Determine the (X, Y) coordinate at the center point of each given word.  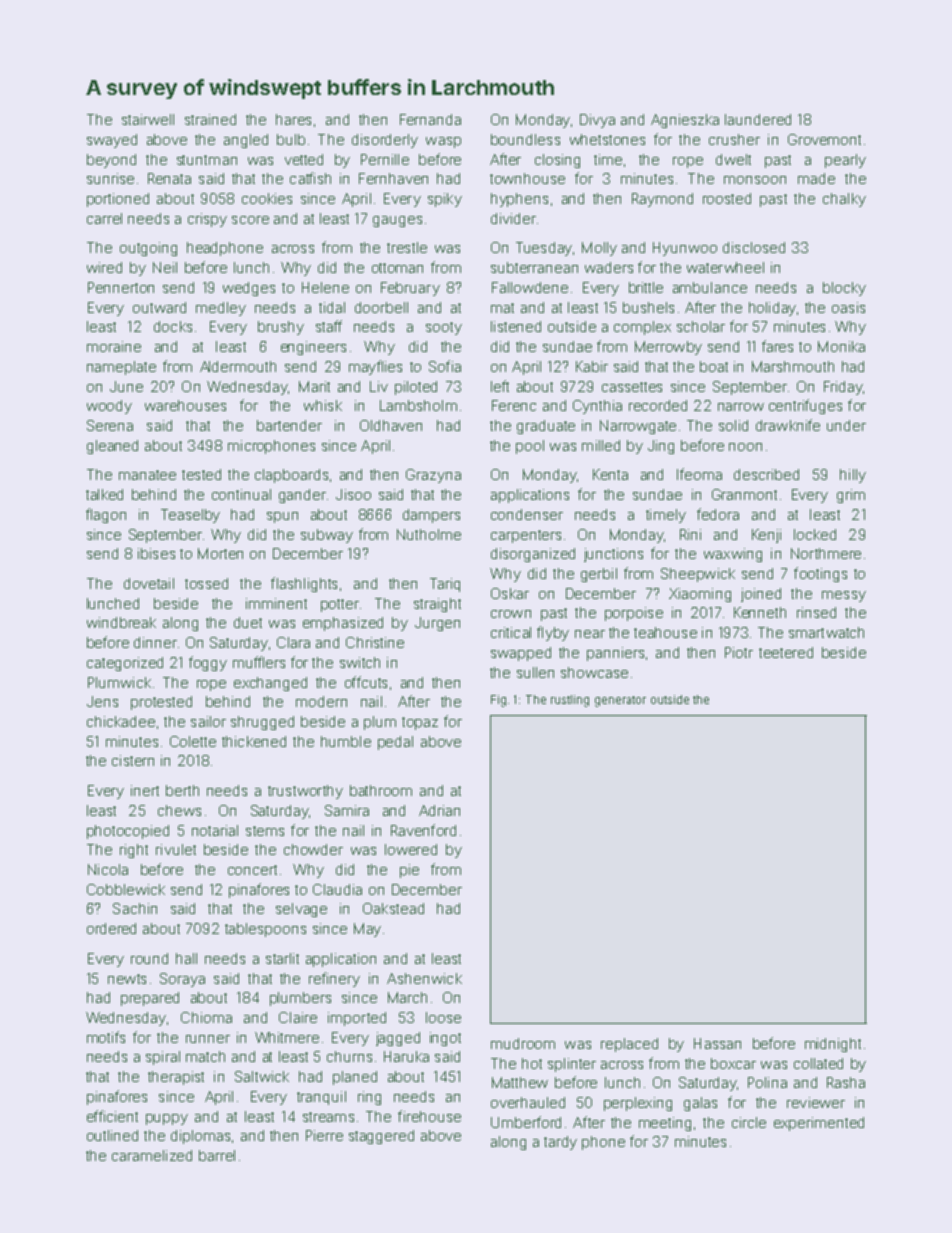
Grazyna (433, 476)
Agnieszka (685, 121)
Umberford (526, 1122)
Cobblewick (126, 889)
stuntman (207, 160)
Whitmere (287, 1037)
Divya (597, 121)
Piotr (739, 652)
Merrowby (668, 348)
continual (241, 494)
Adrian (439, 810)
